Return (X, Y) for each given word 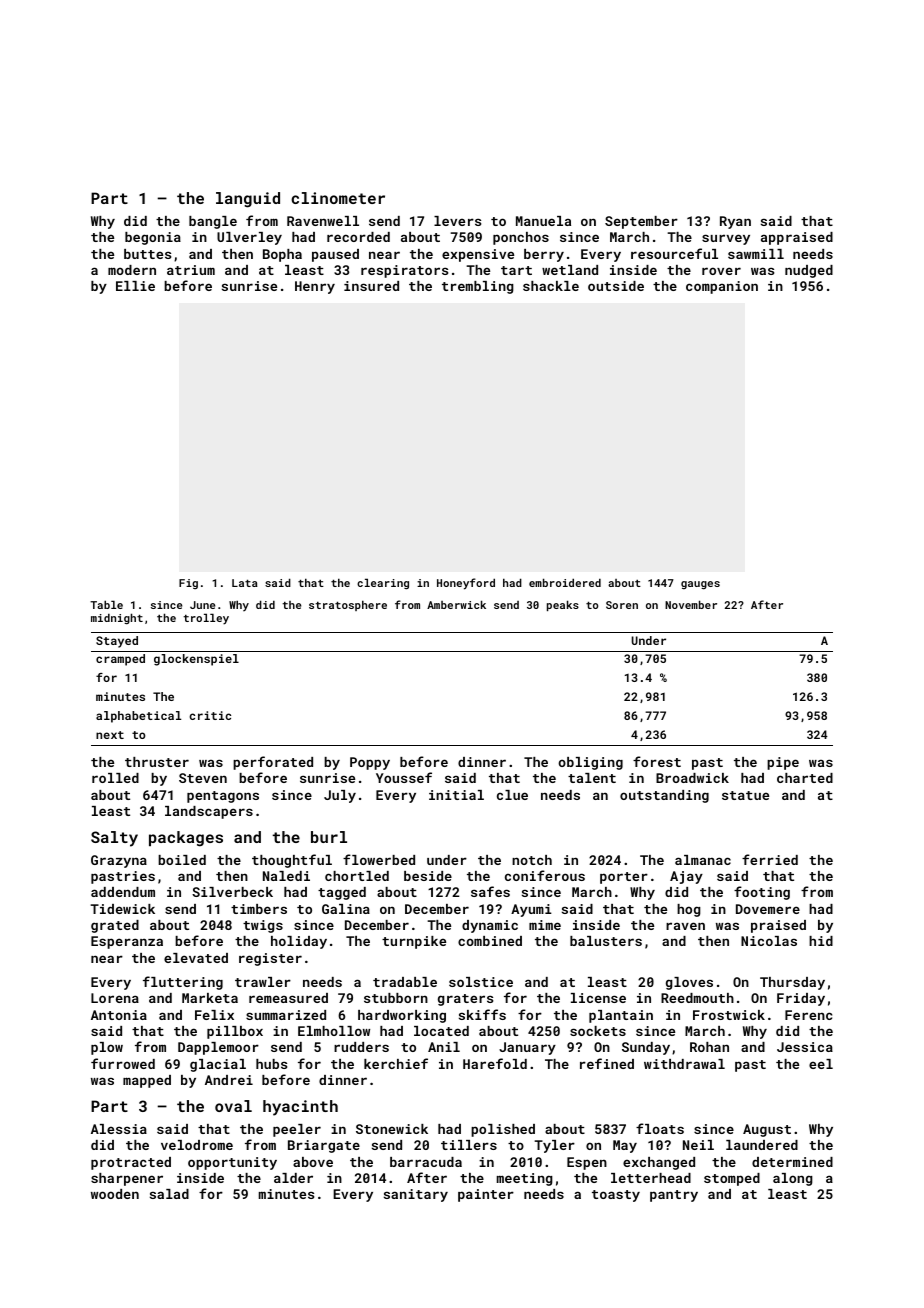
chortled (357, 876)
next (110, 735)
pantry (674, 1196)
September (641, 222)
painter (486, 1195)
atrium (191, 270)
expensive (478, 255)
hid (821, 941)
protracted (131, 1163)
